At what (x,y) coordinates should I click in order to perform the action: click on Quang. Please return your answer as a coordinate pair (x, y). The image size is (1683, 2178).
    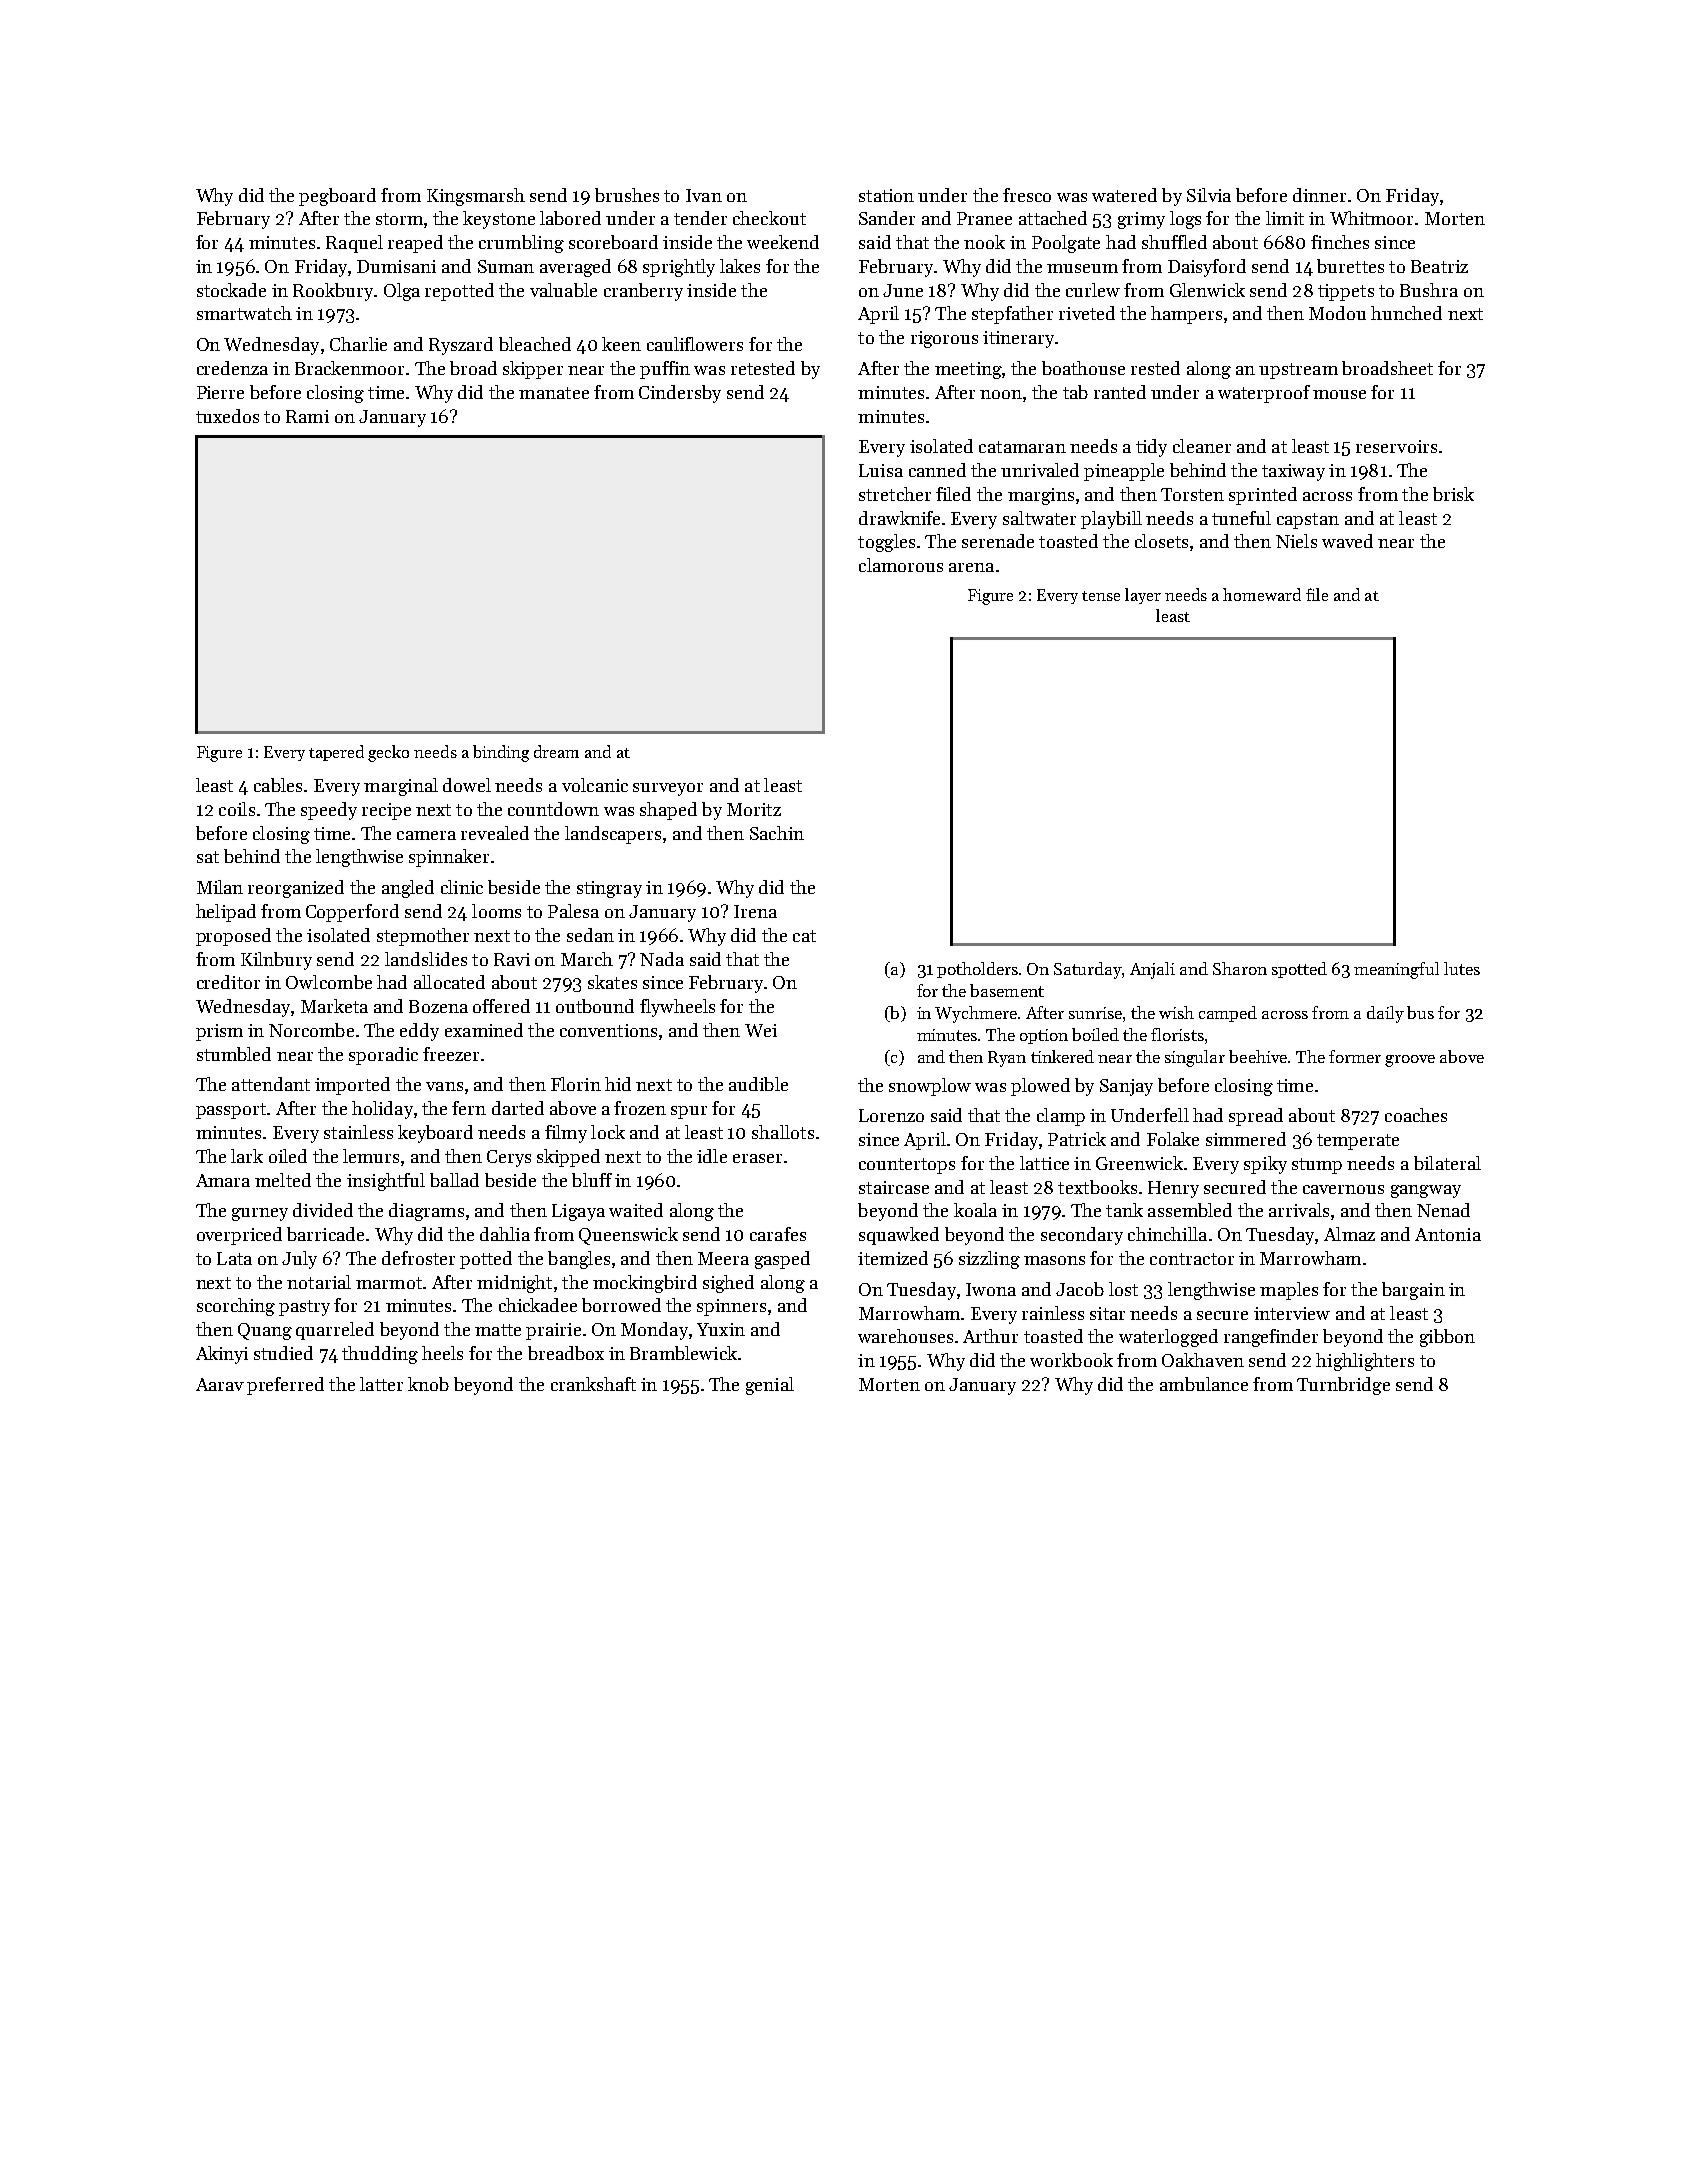
    Looking at the image, I should click on (265, 1331).
